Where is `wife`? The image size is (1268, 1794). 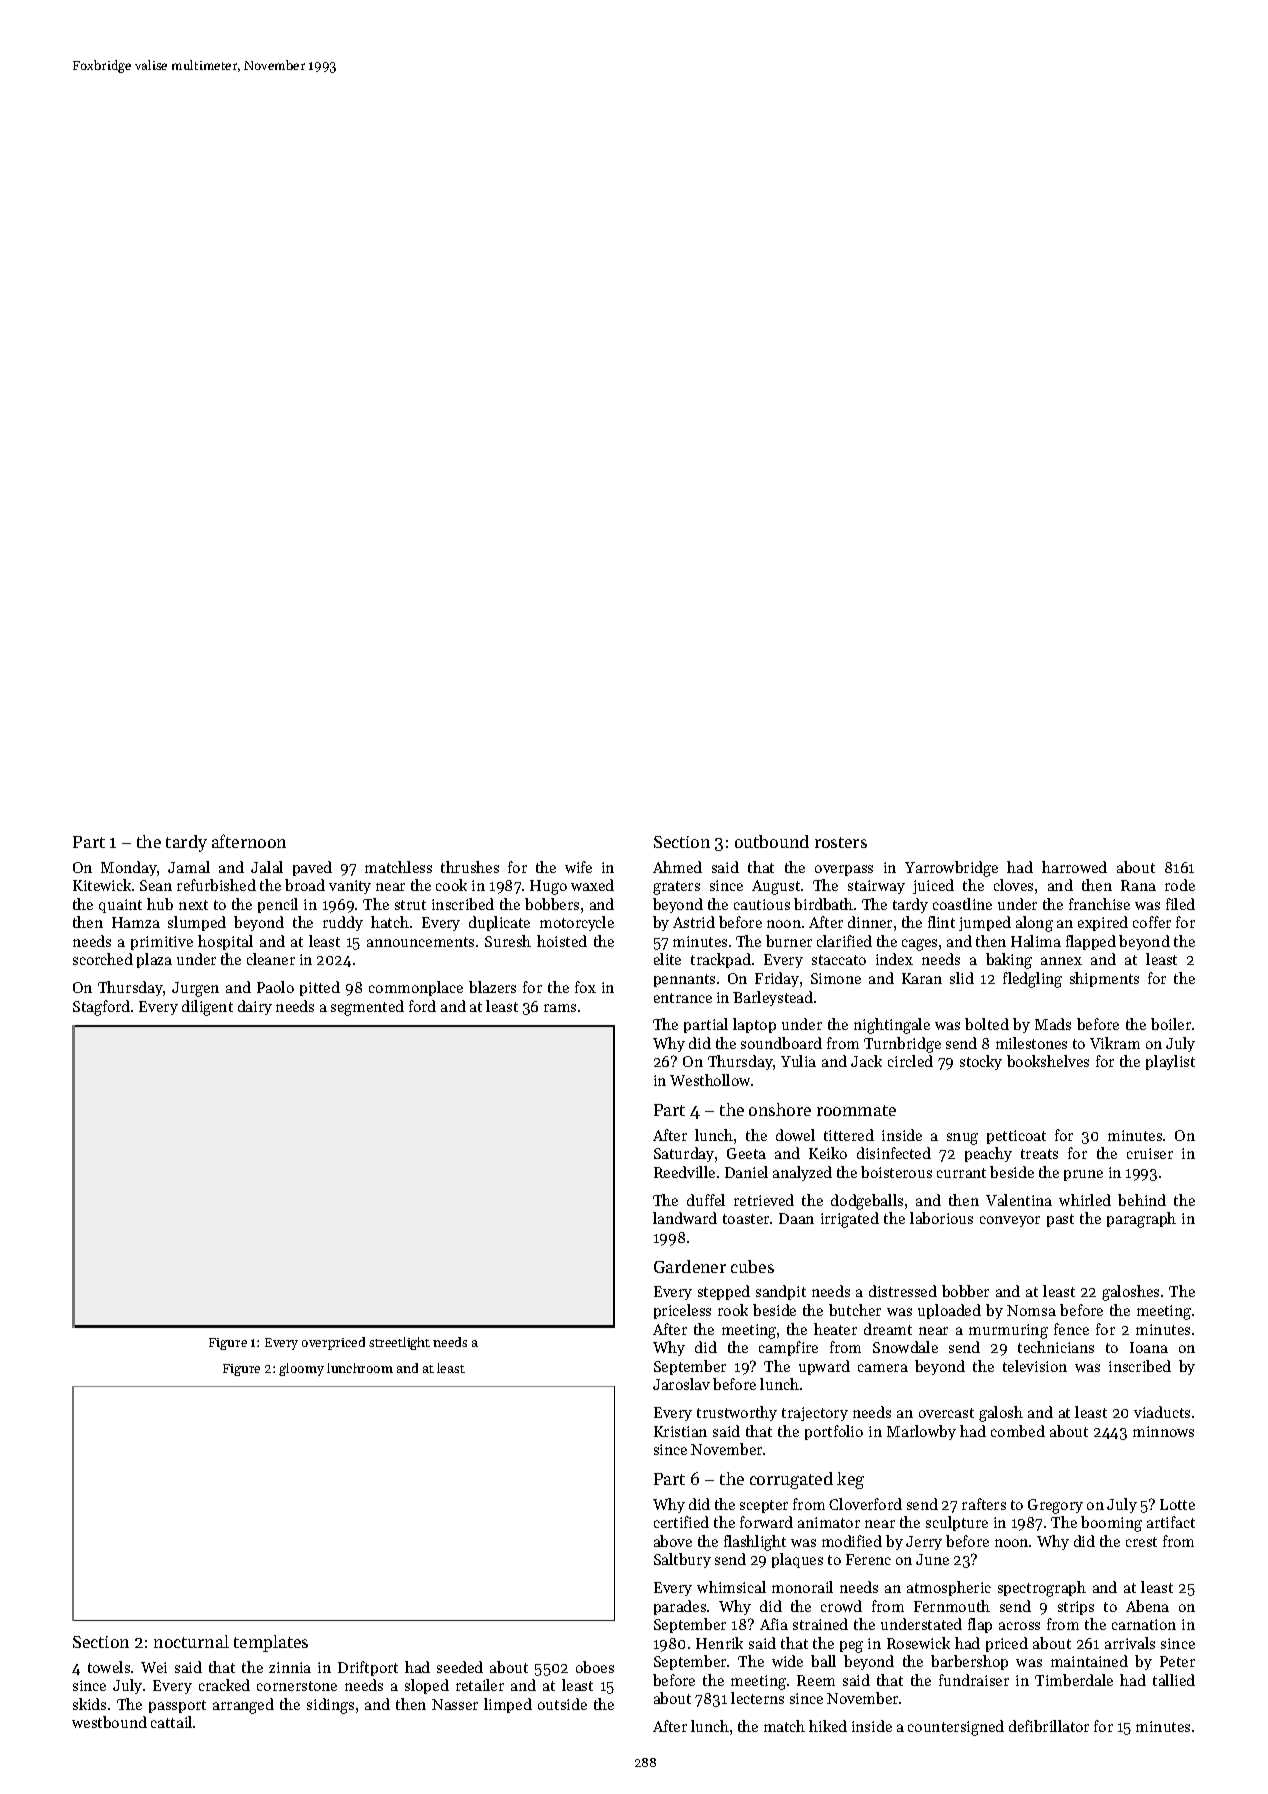 wife is located at coordinates (578, 867).
